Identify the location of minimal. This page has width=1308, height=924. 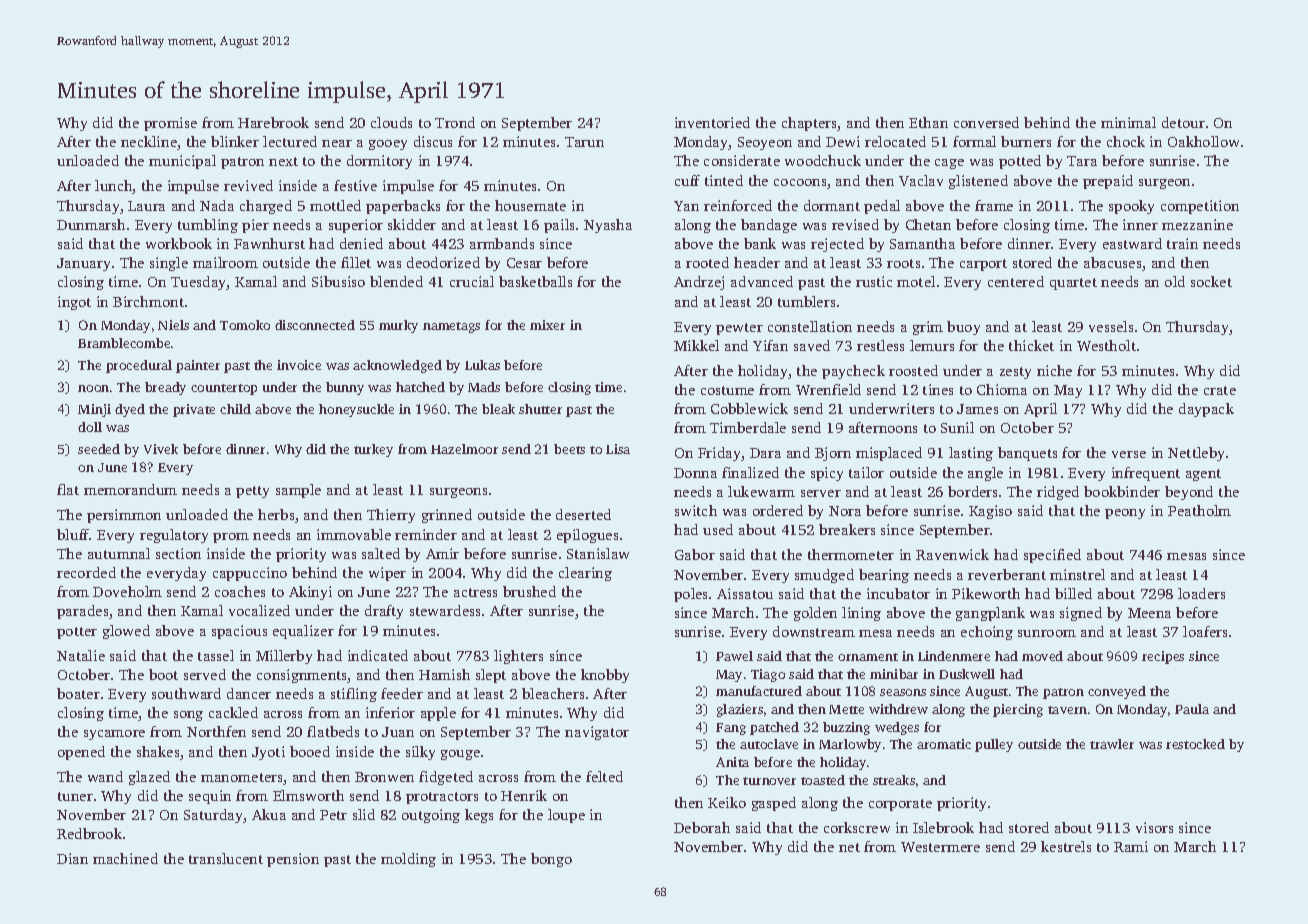
(1128, 122).
